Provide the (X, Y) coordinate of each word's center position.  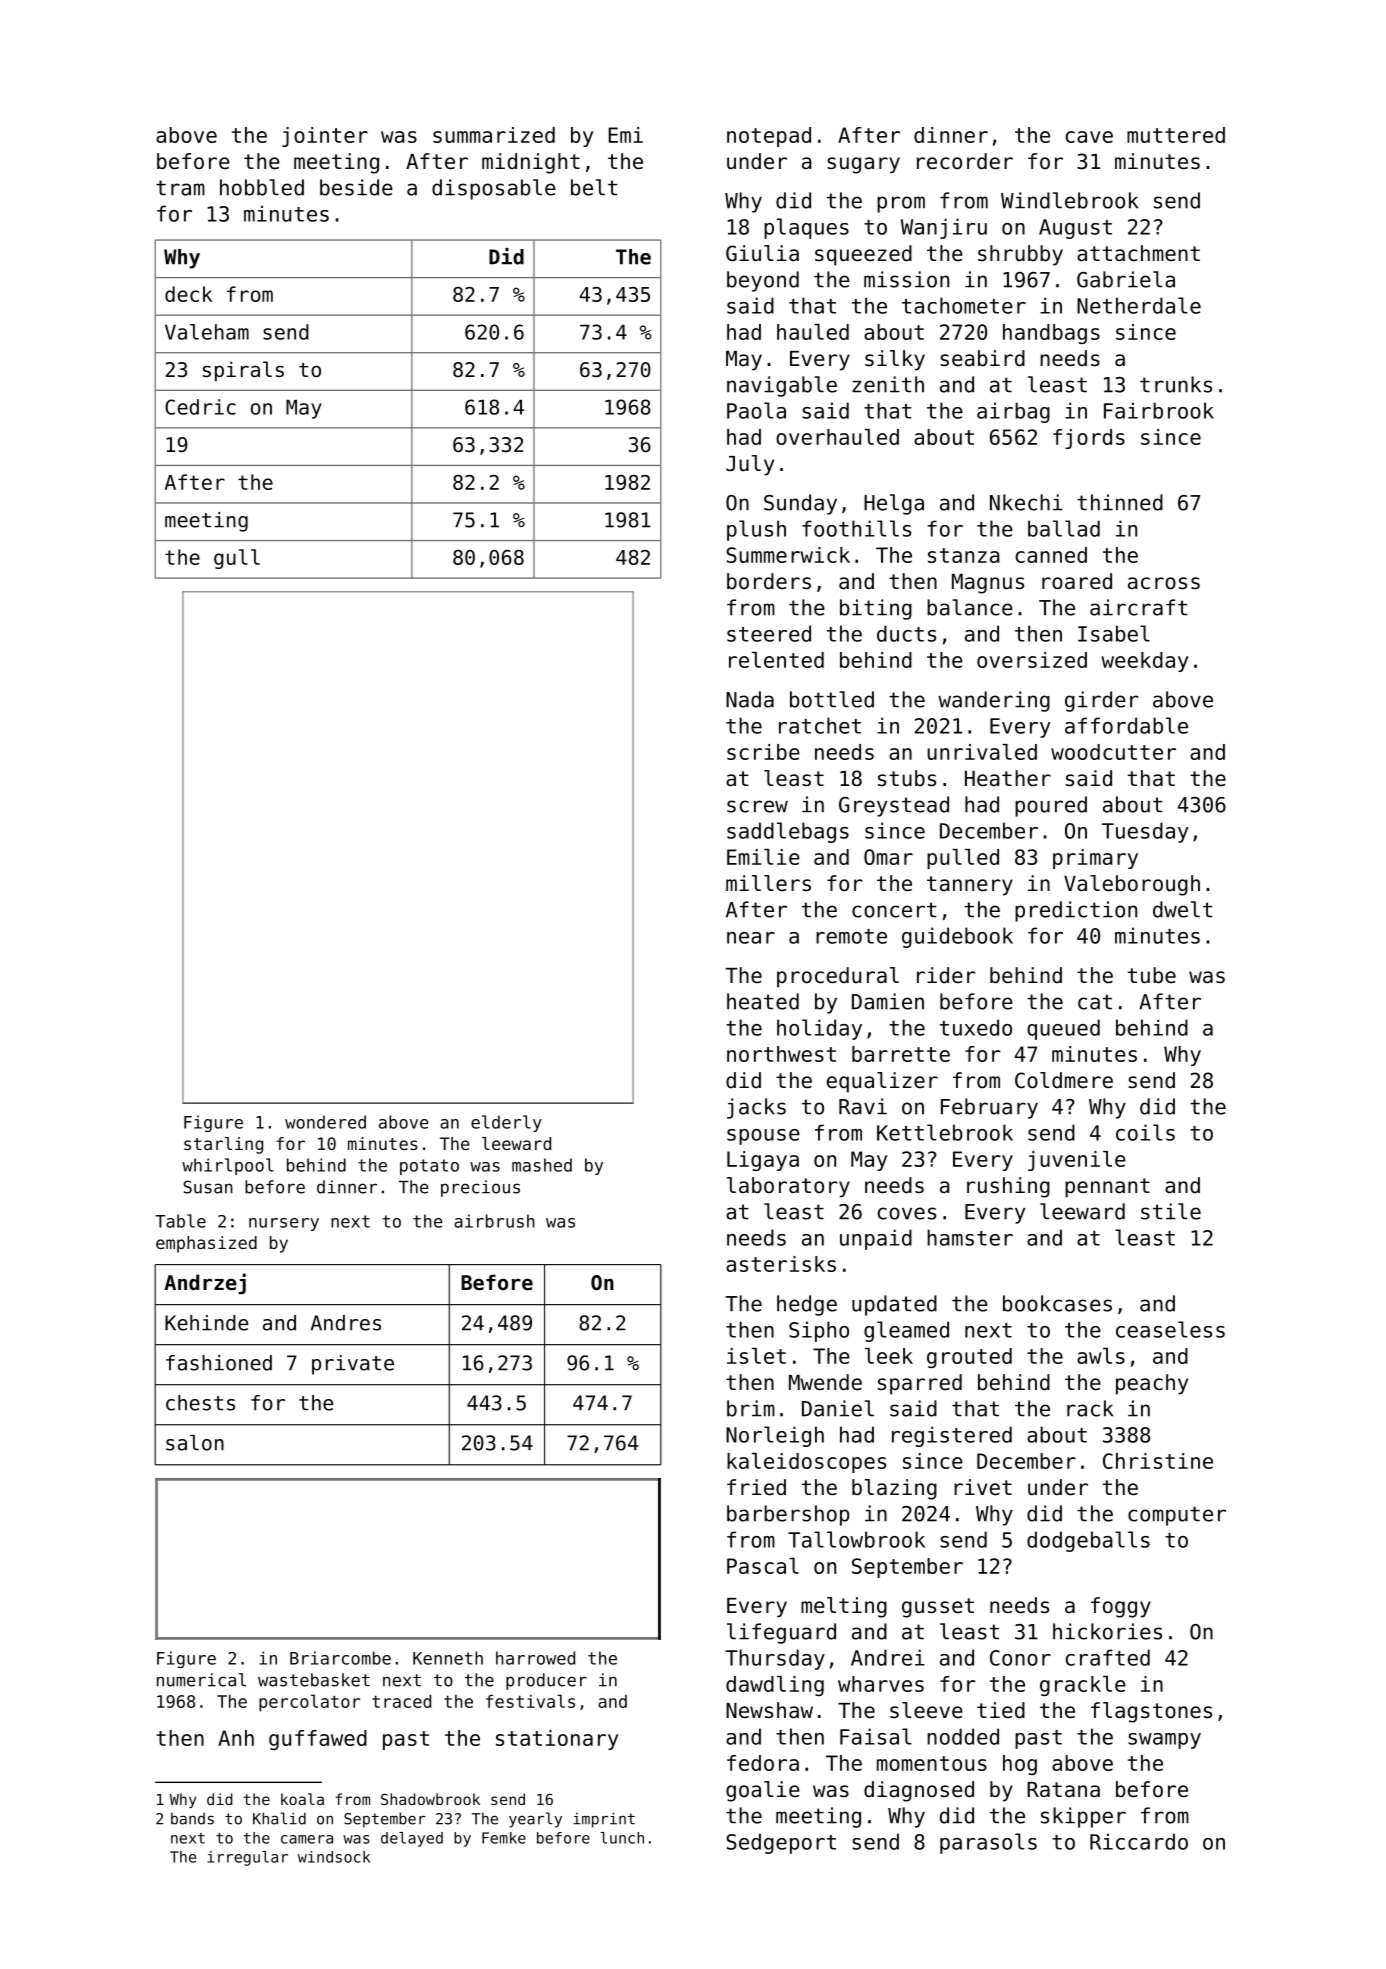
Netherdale (1139, 305)
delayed (412, 1839)
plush (756, 530)
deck (189, 294)
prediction (1076, 911)
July (750, 465)
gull (237, 559)
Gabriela (1126, 279)
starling (223, 1145)
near (751, 938)
